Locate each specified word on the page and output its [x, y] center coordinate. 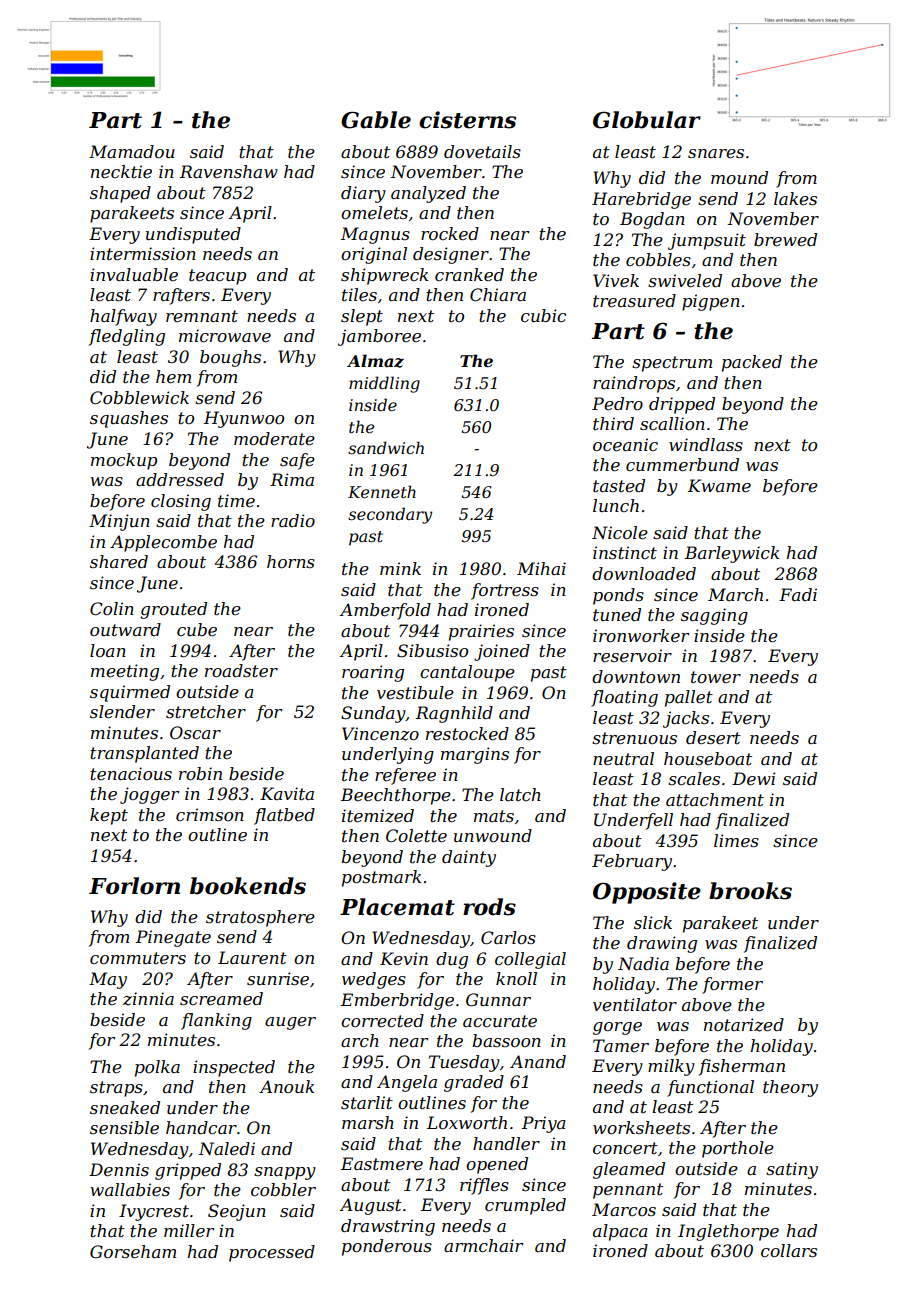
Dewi [753, 778]
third [613, 423]
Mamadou [132, 151]
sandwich [386, 447]
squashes [129, 419]
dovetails [482, 151]
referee [405, 776]
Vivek [616, 280]
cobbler [283, 1189]
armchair [483, 1245]
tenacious [131, 773]
